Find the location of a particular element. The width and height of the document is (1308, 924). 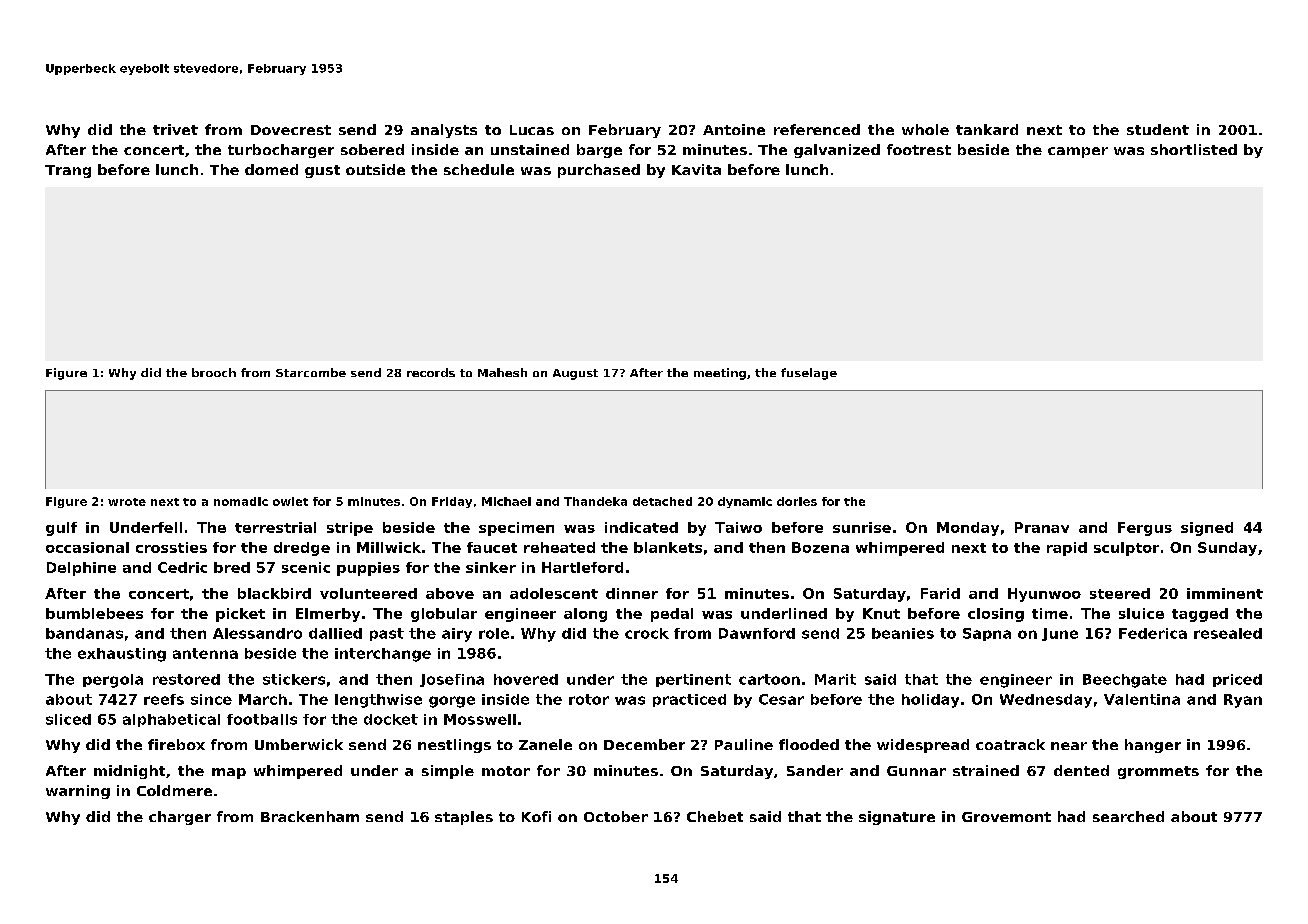

fuselage is located at coordinates (809, 374).
